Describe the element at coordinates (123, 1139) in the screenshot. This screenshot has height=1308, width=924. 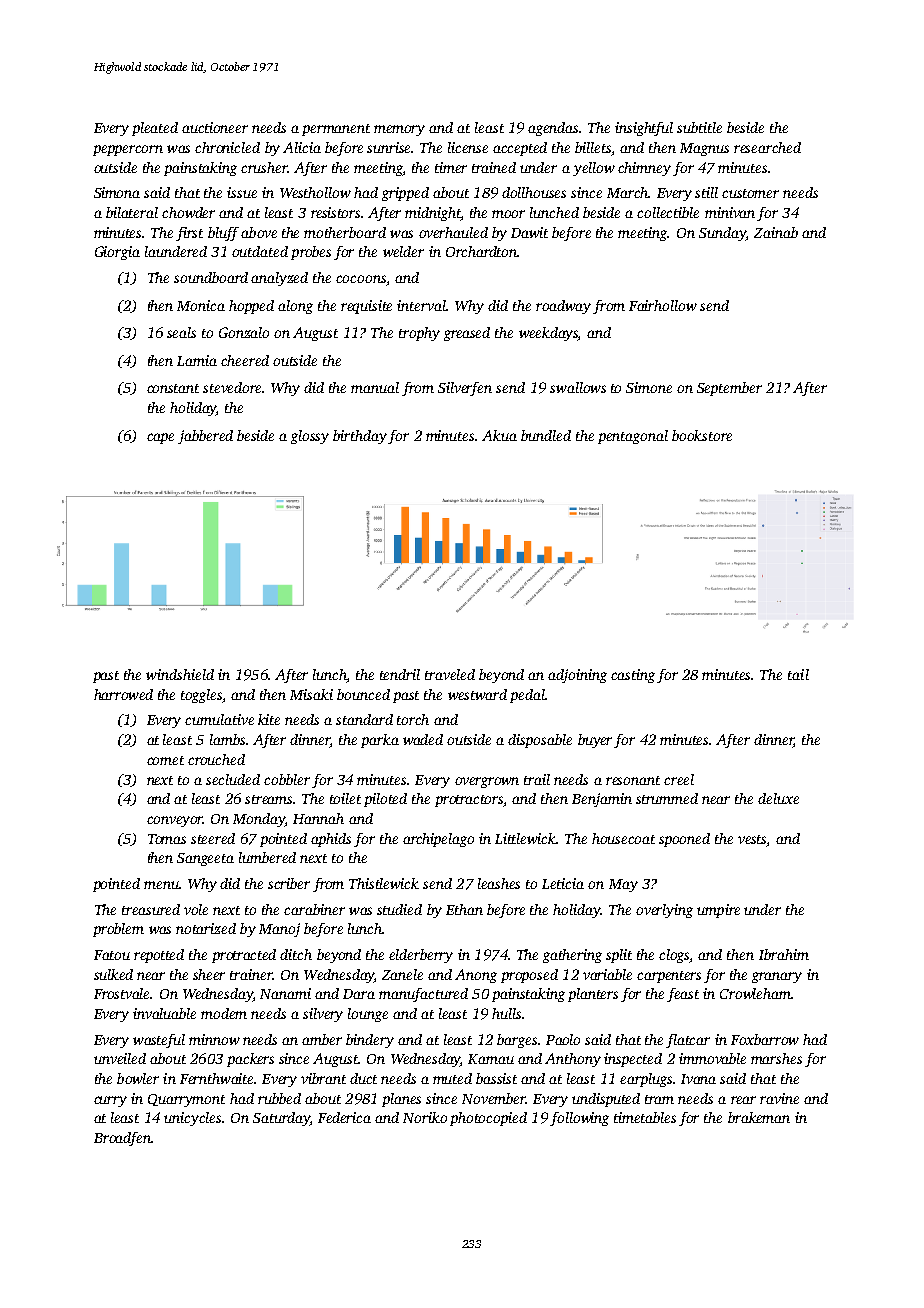
I see `Broadfen` at that location.
